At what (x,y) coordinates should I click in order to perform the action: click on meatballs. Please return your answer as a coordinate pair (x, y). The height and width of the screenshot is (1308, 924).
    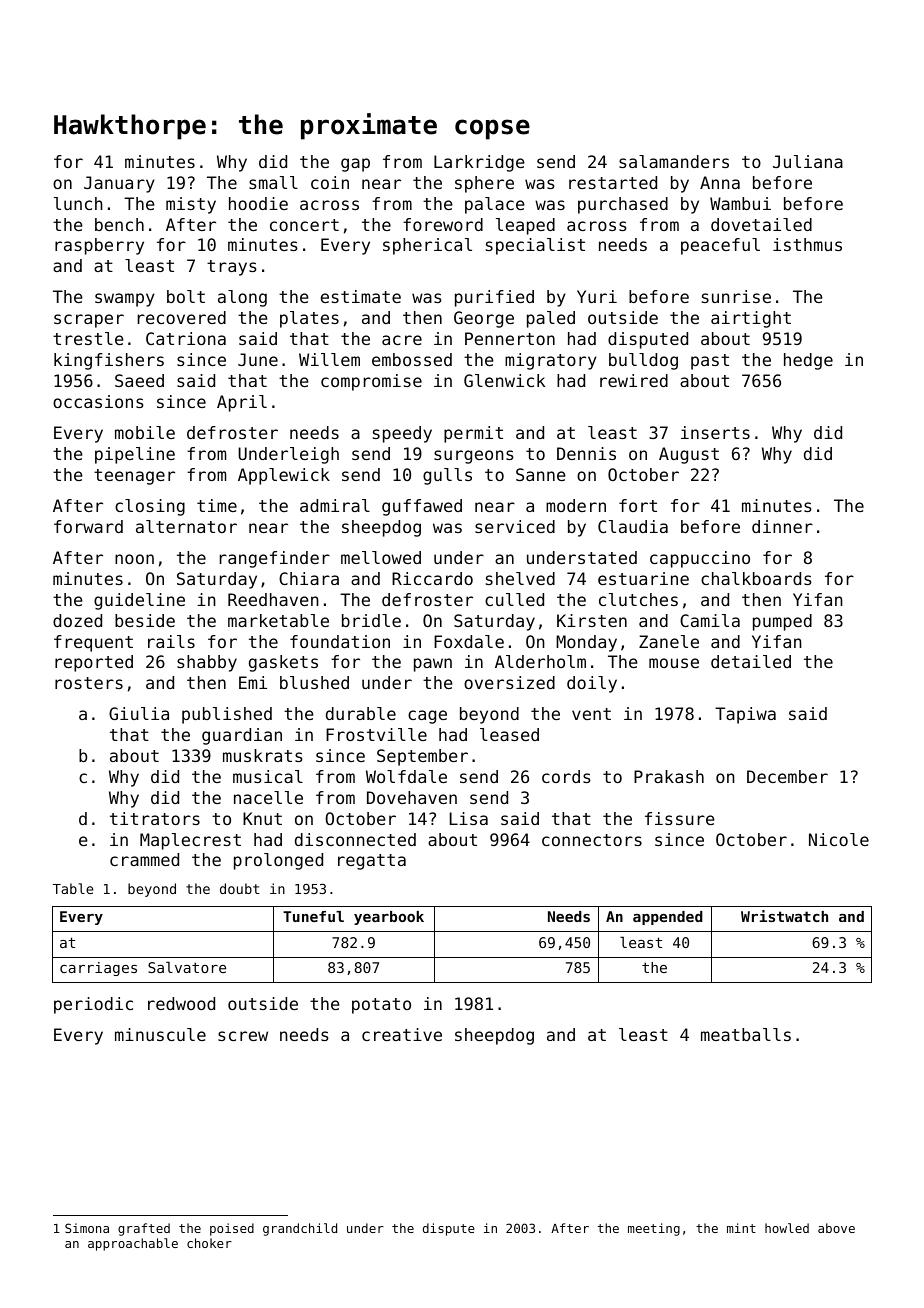
    Looking at the image, I should click on (746, 1034).
